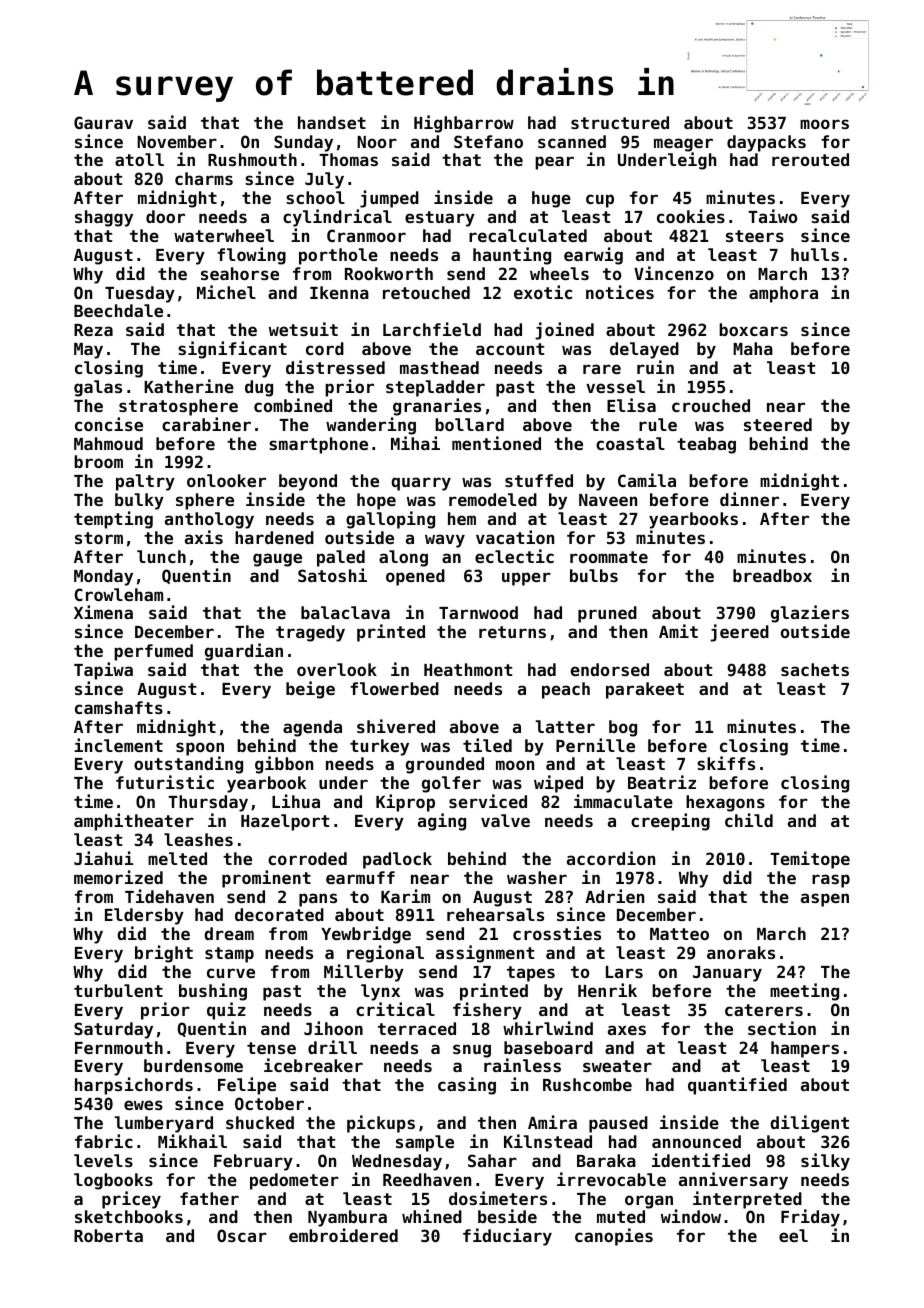 The height and width of the screenshot is (1308, 924). I want to click on Katherine, so click(189, 386).
